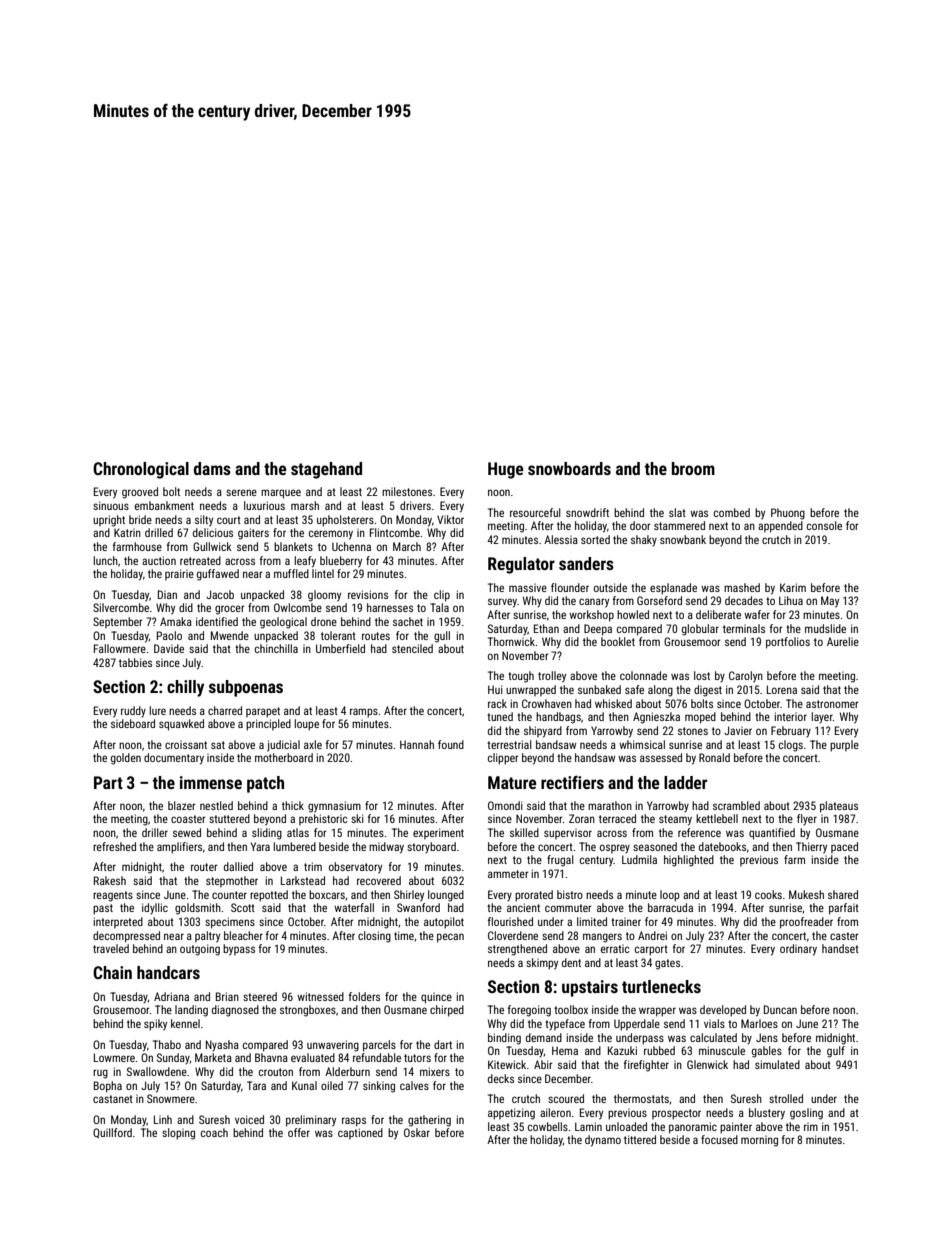 The height and width of the screenshot is (1233, 952). What do you see at coordinates (546, 628) in the screenshot?
I see `Ethan` at bounding box center [546, 628].
